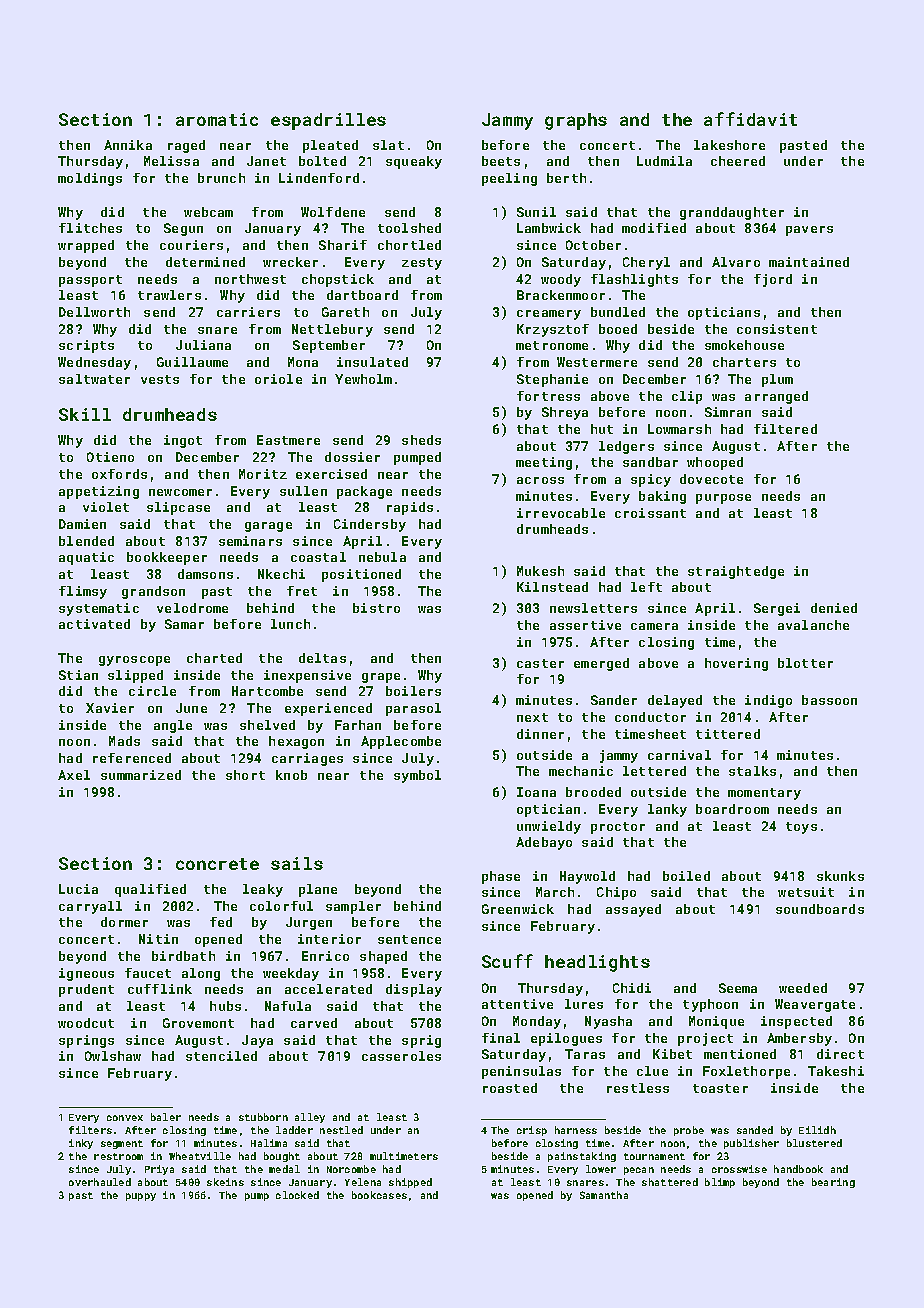 This image has width=924, height=1308. I want to click on soundboards, so click(820, 909).
